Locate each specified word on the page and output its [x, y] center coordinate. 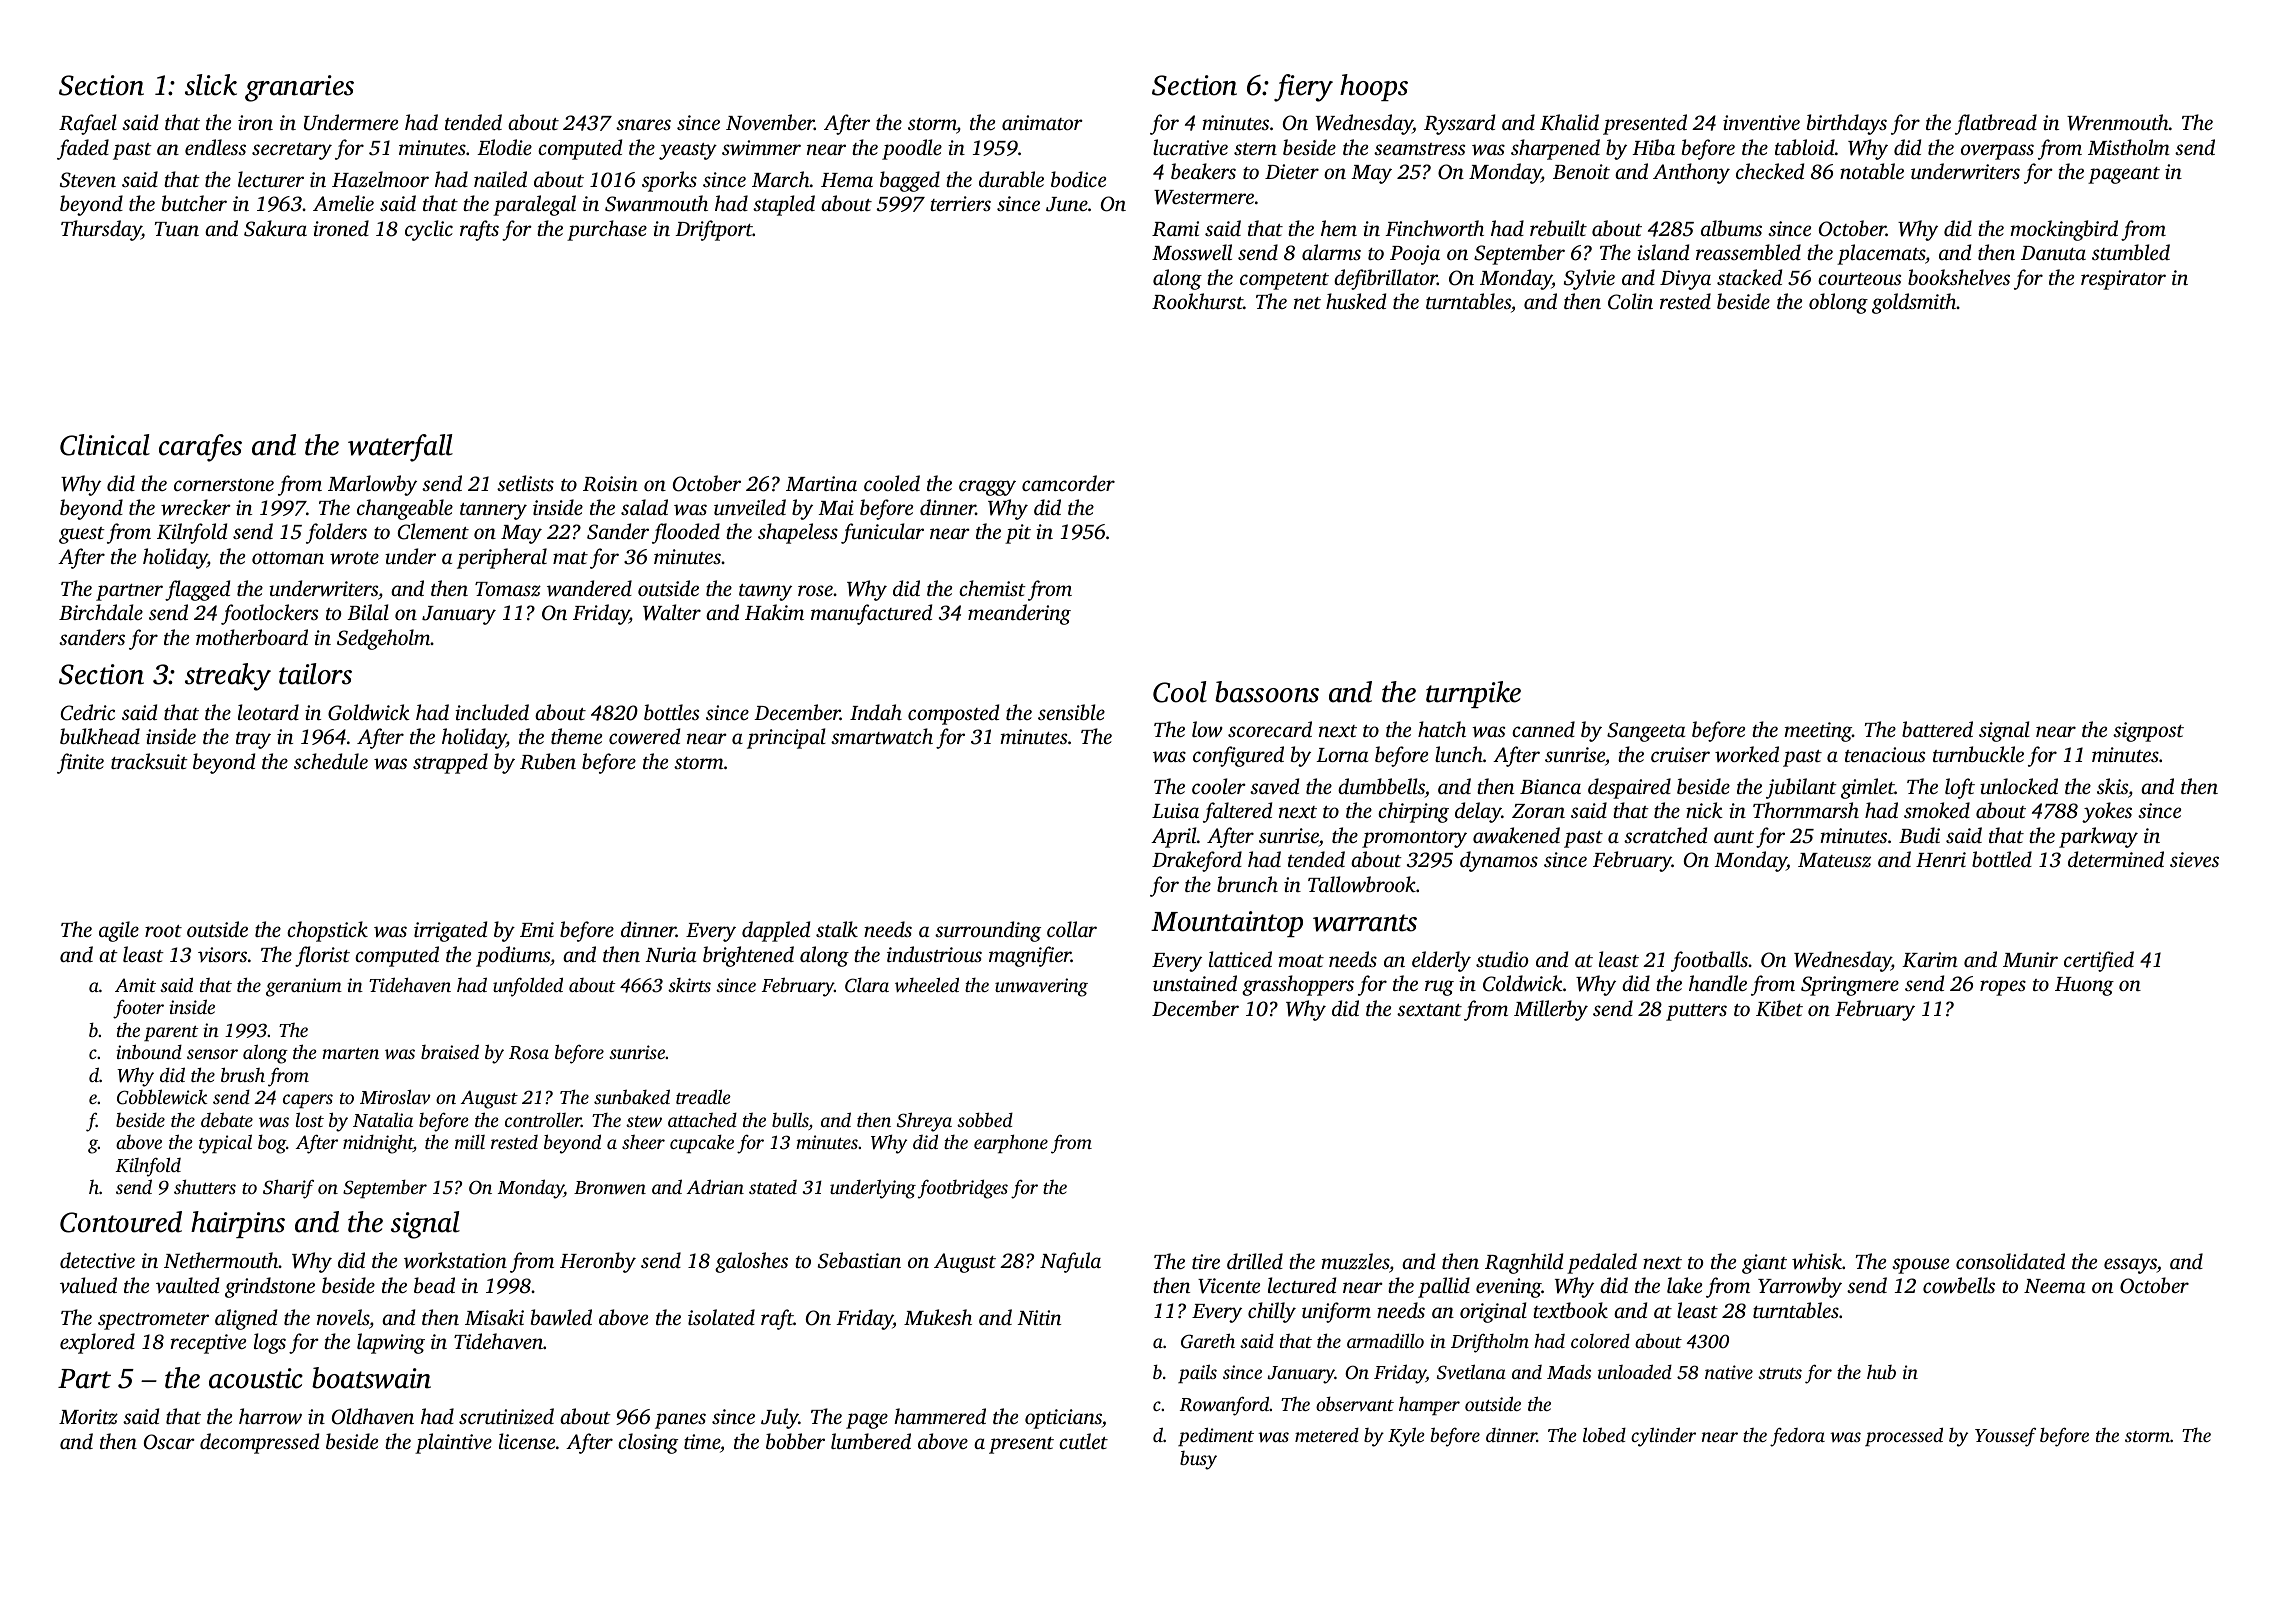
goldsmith [1914, 303]
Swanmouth [656, 203]
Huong [2084, 986]
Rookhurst [1197, 301]
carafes [200, 448]
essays [2130, 1266]
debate [227, 1119]
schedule [331, 761]
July [780, 1418]
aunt [1734, 837]
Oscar [169, 1442]
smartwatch [882, 736]
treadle [703, 1096]
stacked [1749, 277]
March [781, 179]
